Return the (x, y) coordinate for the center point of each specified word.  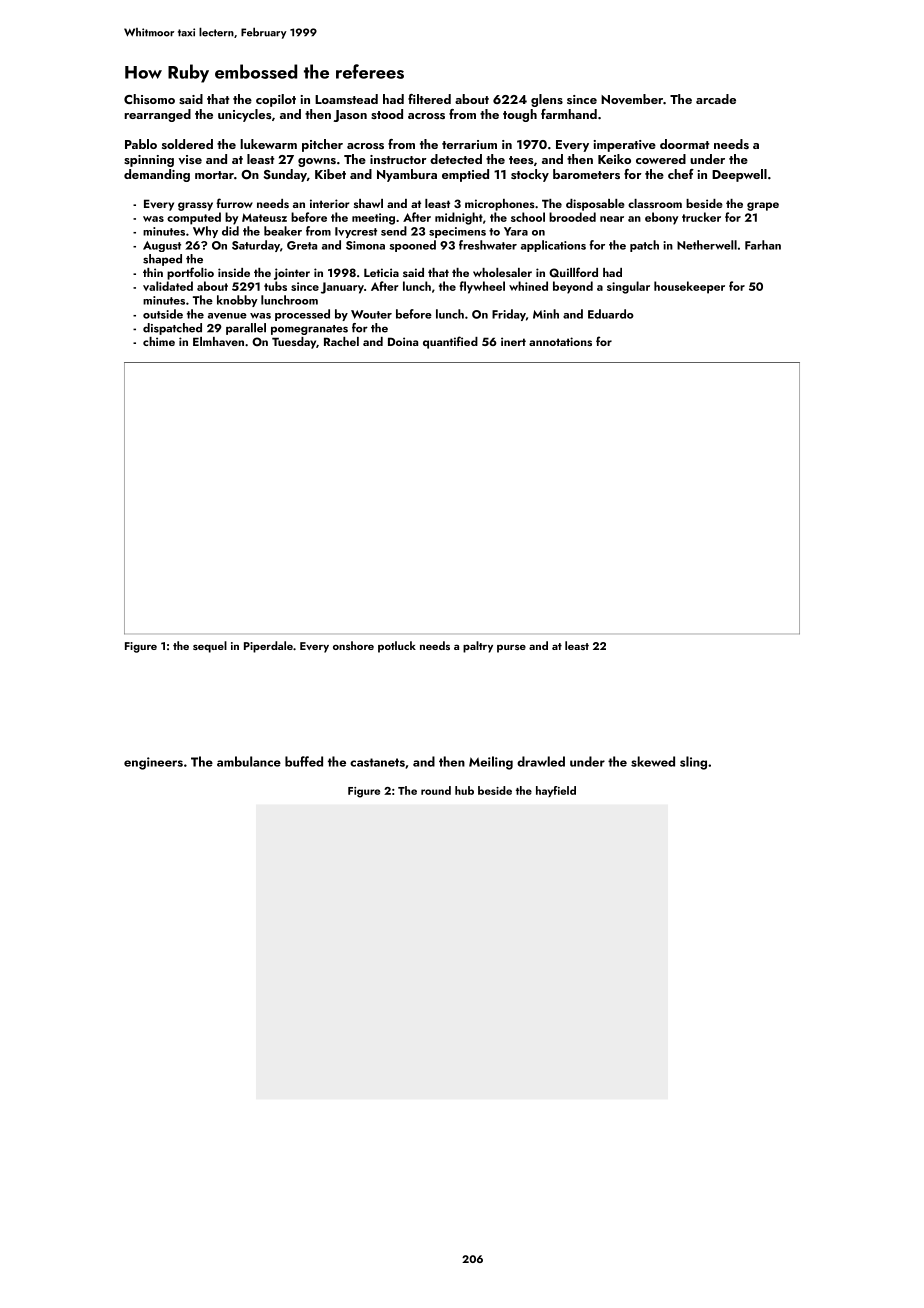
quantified (450, 342)
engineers (153, 763)
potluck (397, 647)
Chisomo (149, 99)
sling (693, 763)
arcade (716, 99)
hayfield (556, 791)
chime (159, 341)
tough (520, 115)
